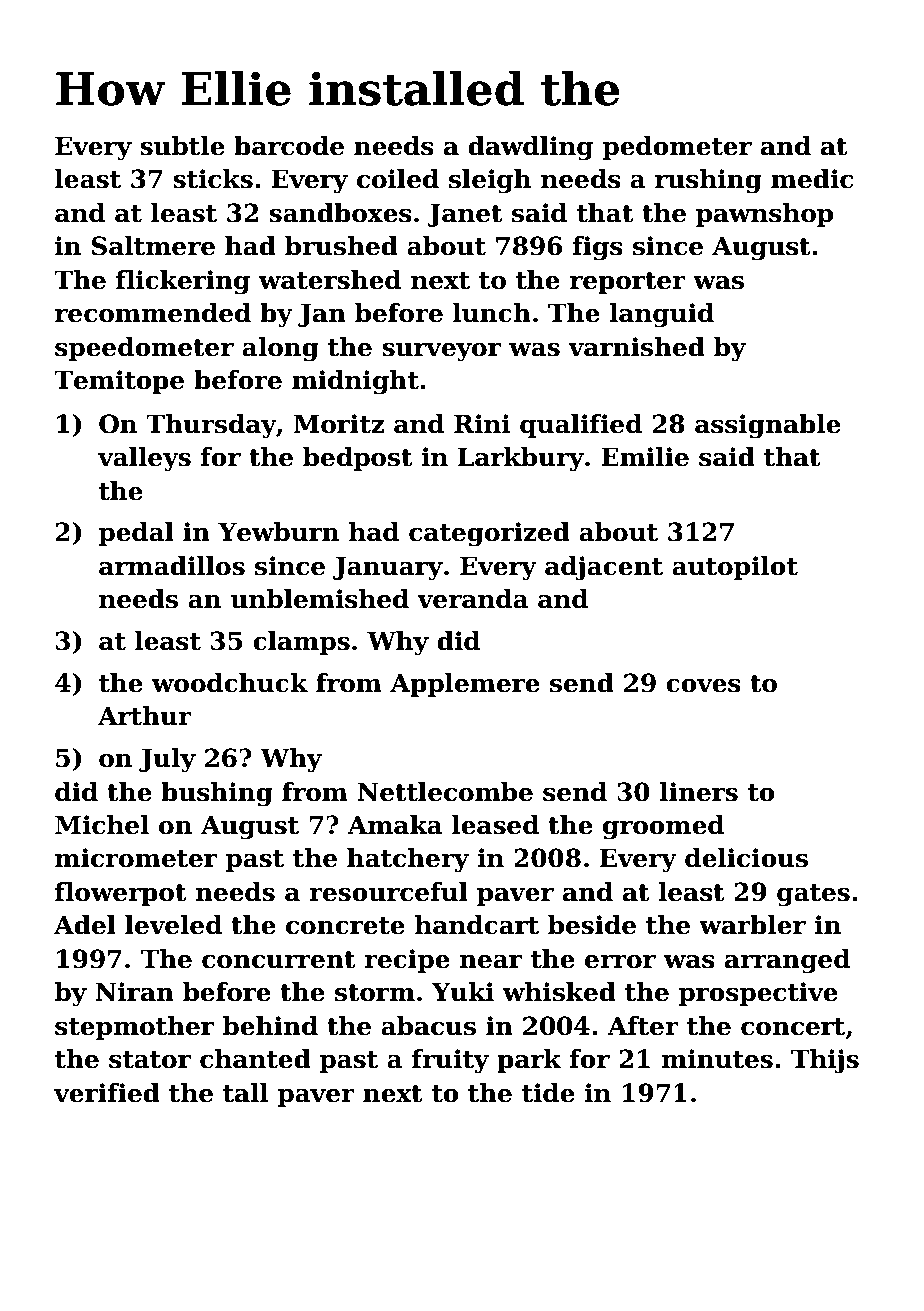  I want to click on adjacent, so click(604, 568).
